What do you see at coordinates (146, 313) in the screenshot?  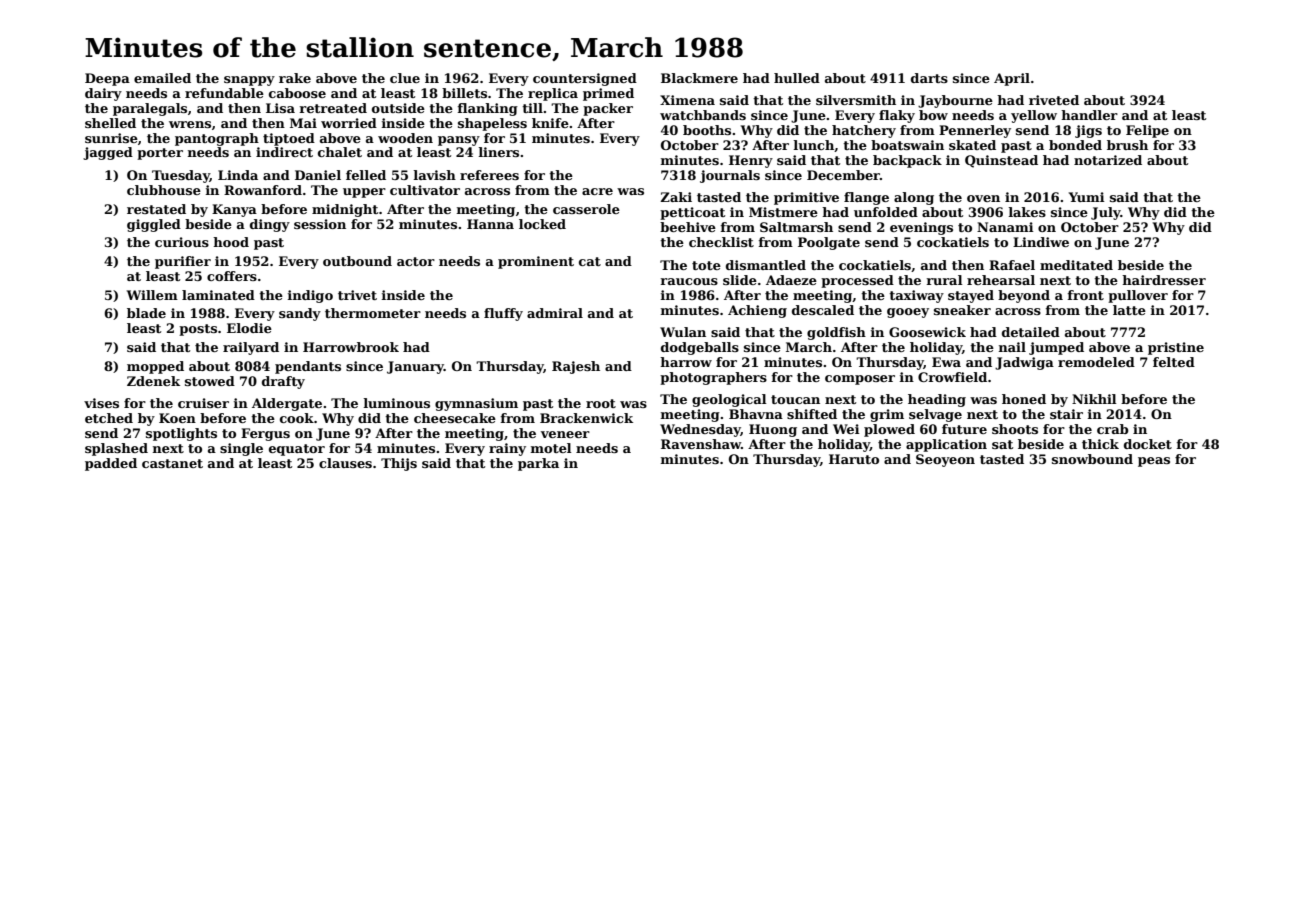 I see `blade` at bounding box center [146, 313].
